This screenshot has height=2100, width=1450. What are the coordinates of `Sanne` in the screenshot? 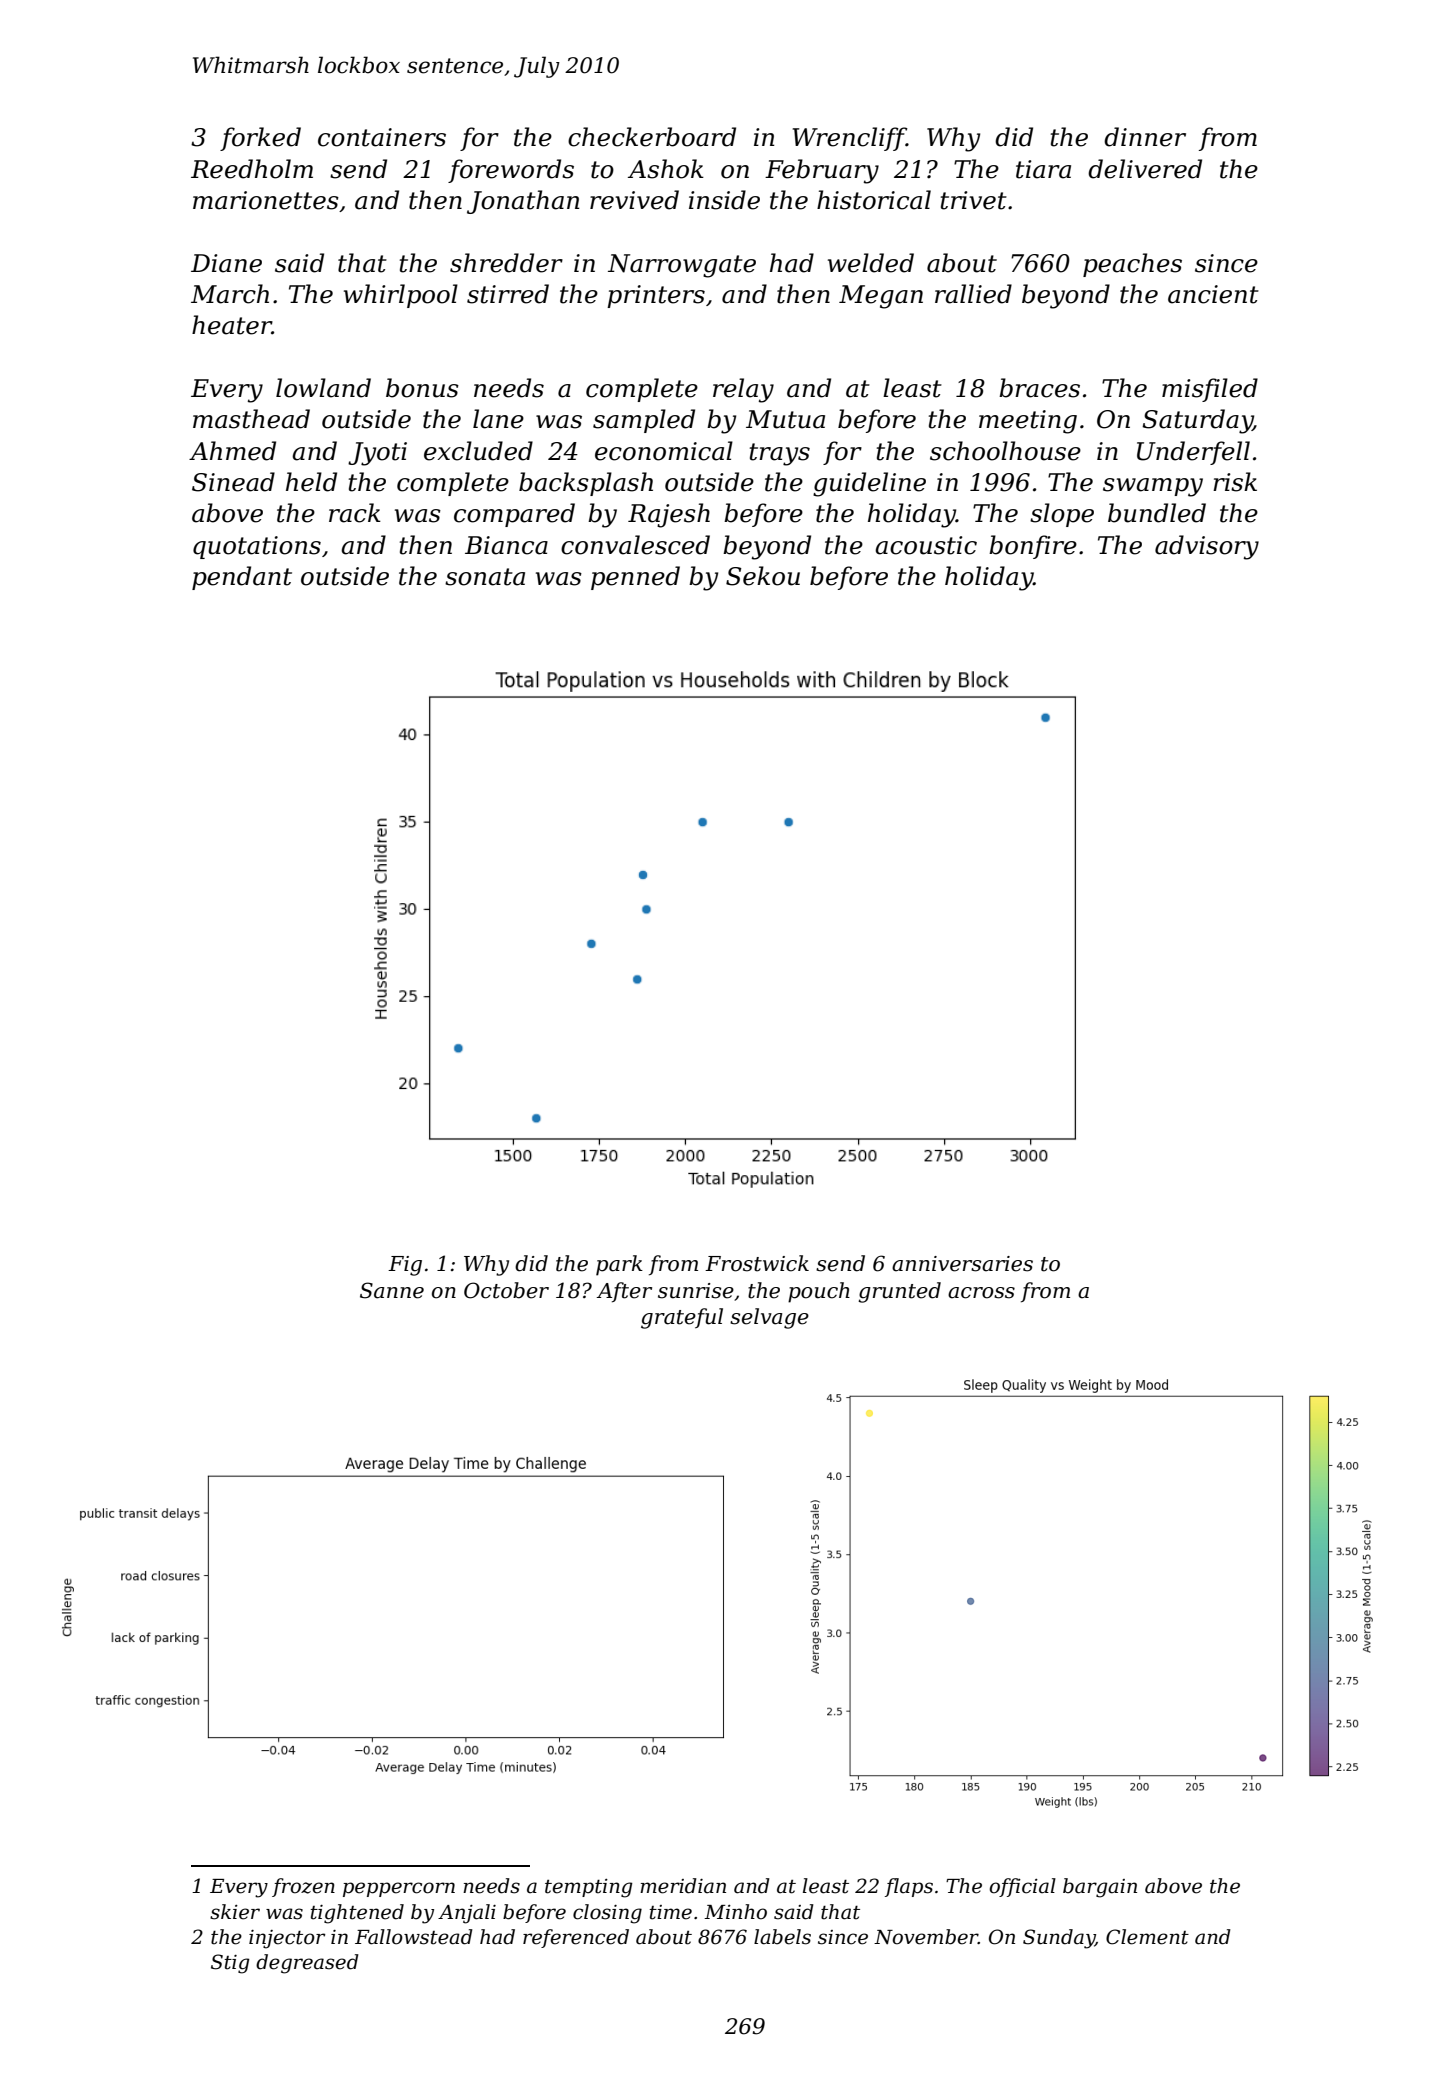 It's located at (392, 1290).
